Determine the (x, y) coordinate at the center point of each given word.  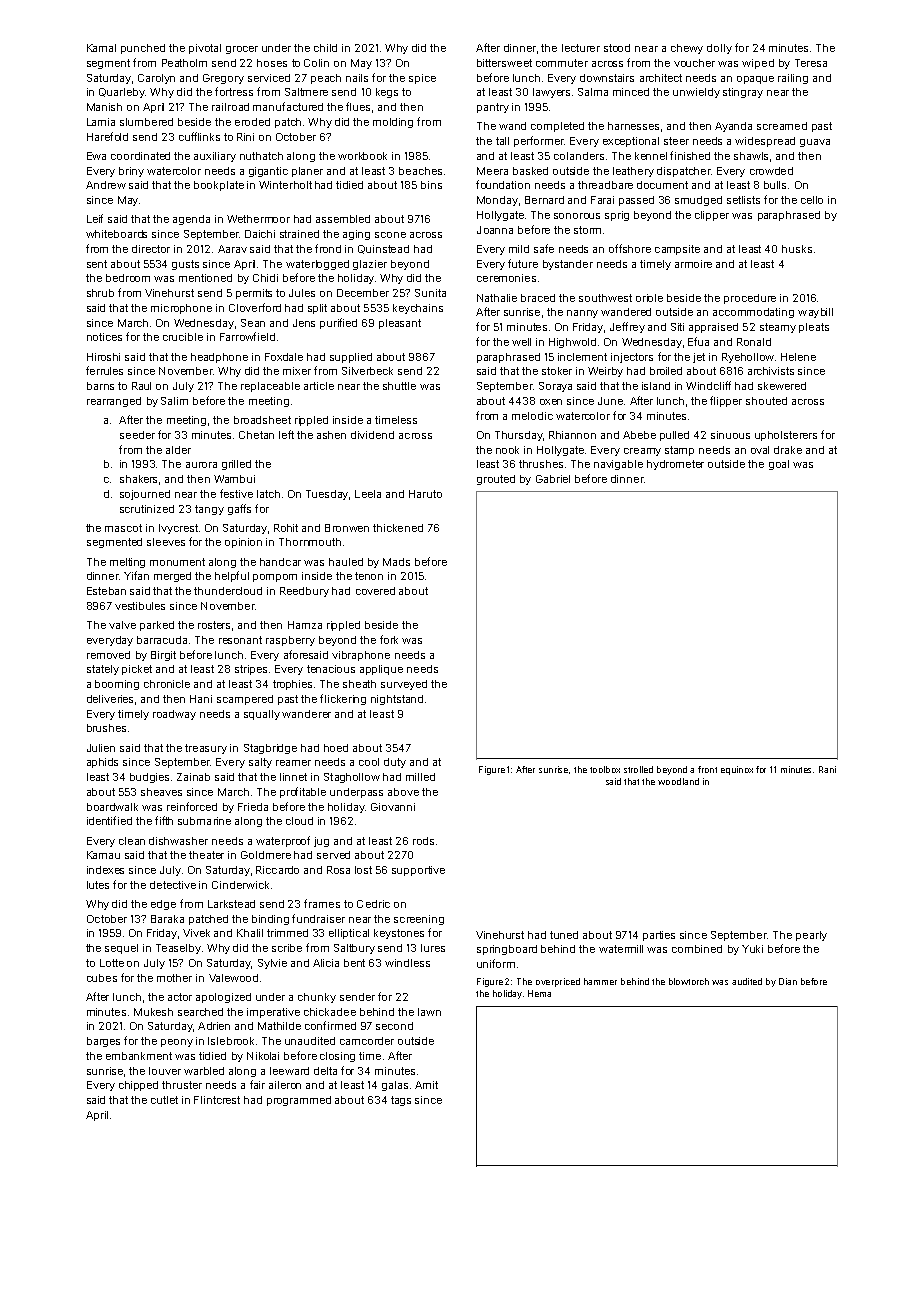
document (662, 185)
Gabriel (553, 479)
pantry (493, 108)
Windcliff (708, 385)
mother (174, 978)
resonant (240, 640)
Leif (95, 218)
